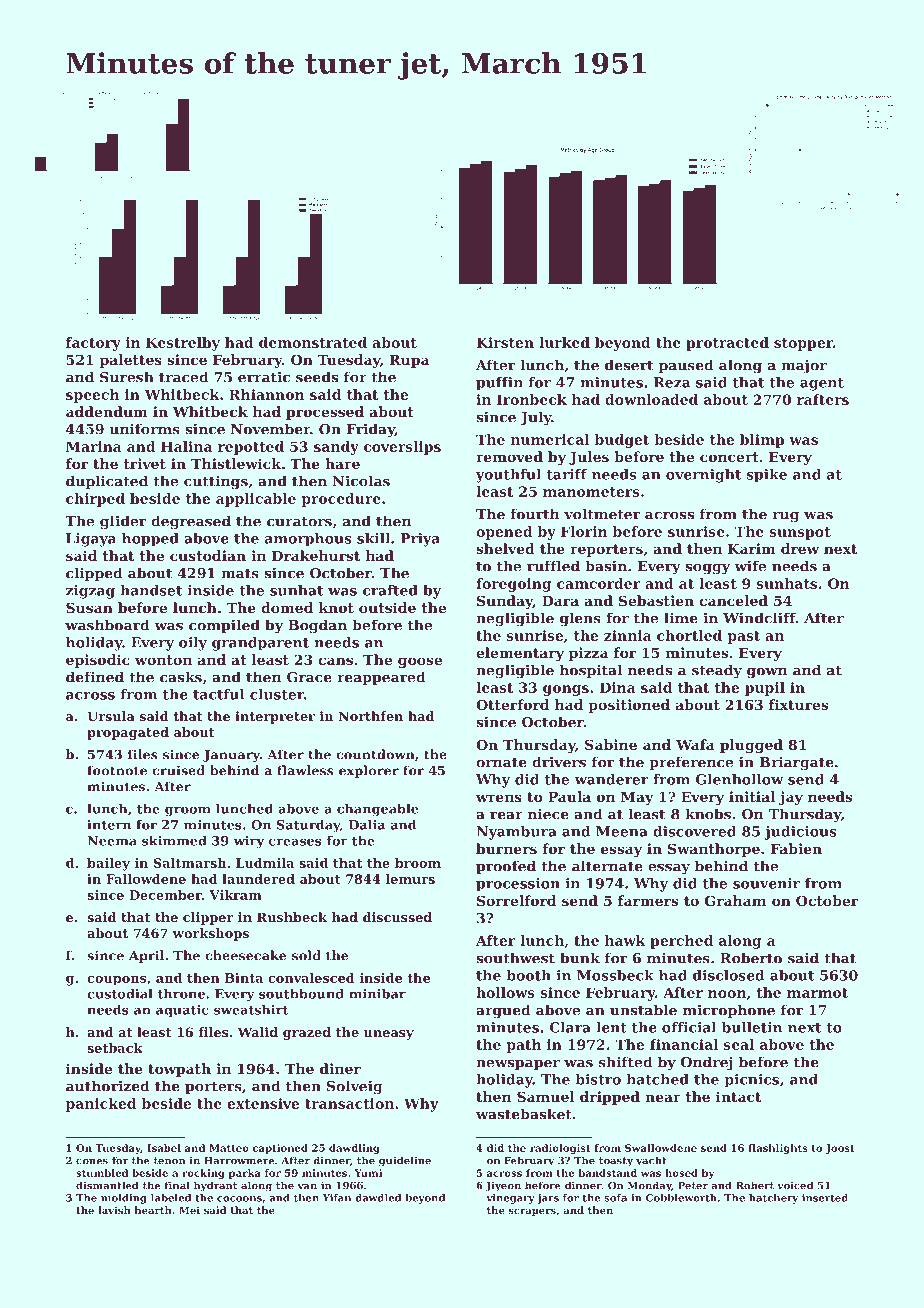  I want to click on Ironbeck, so click(532, 399).
